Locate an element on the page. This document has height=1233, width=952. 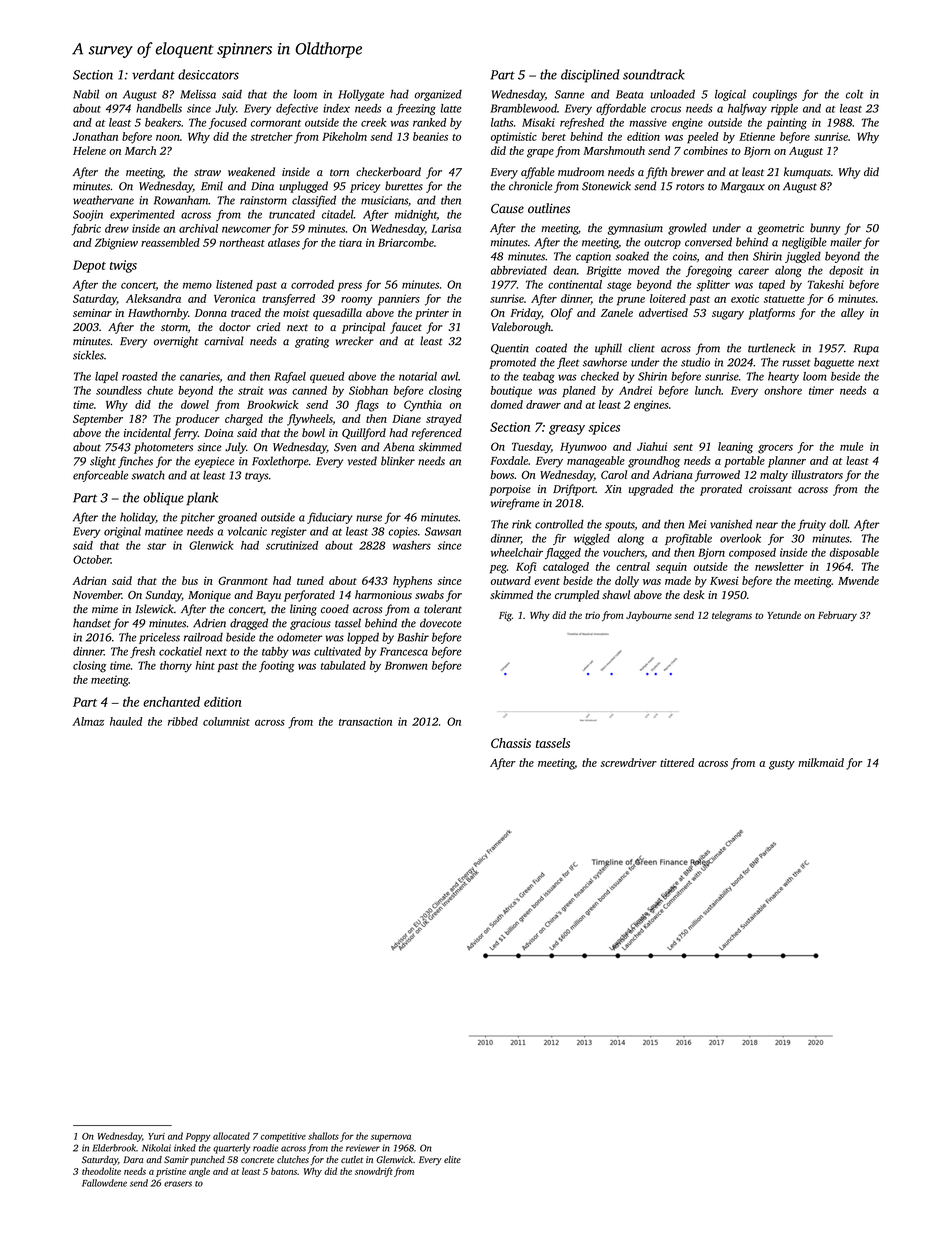
baguette is located at coordinates (834, 363).
